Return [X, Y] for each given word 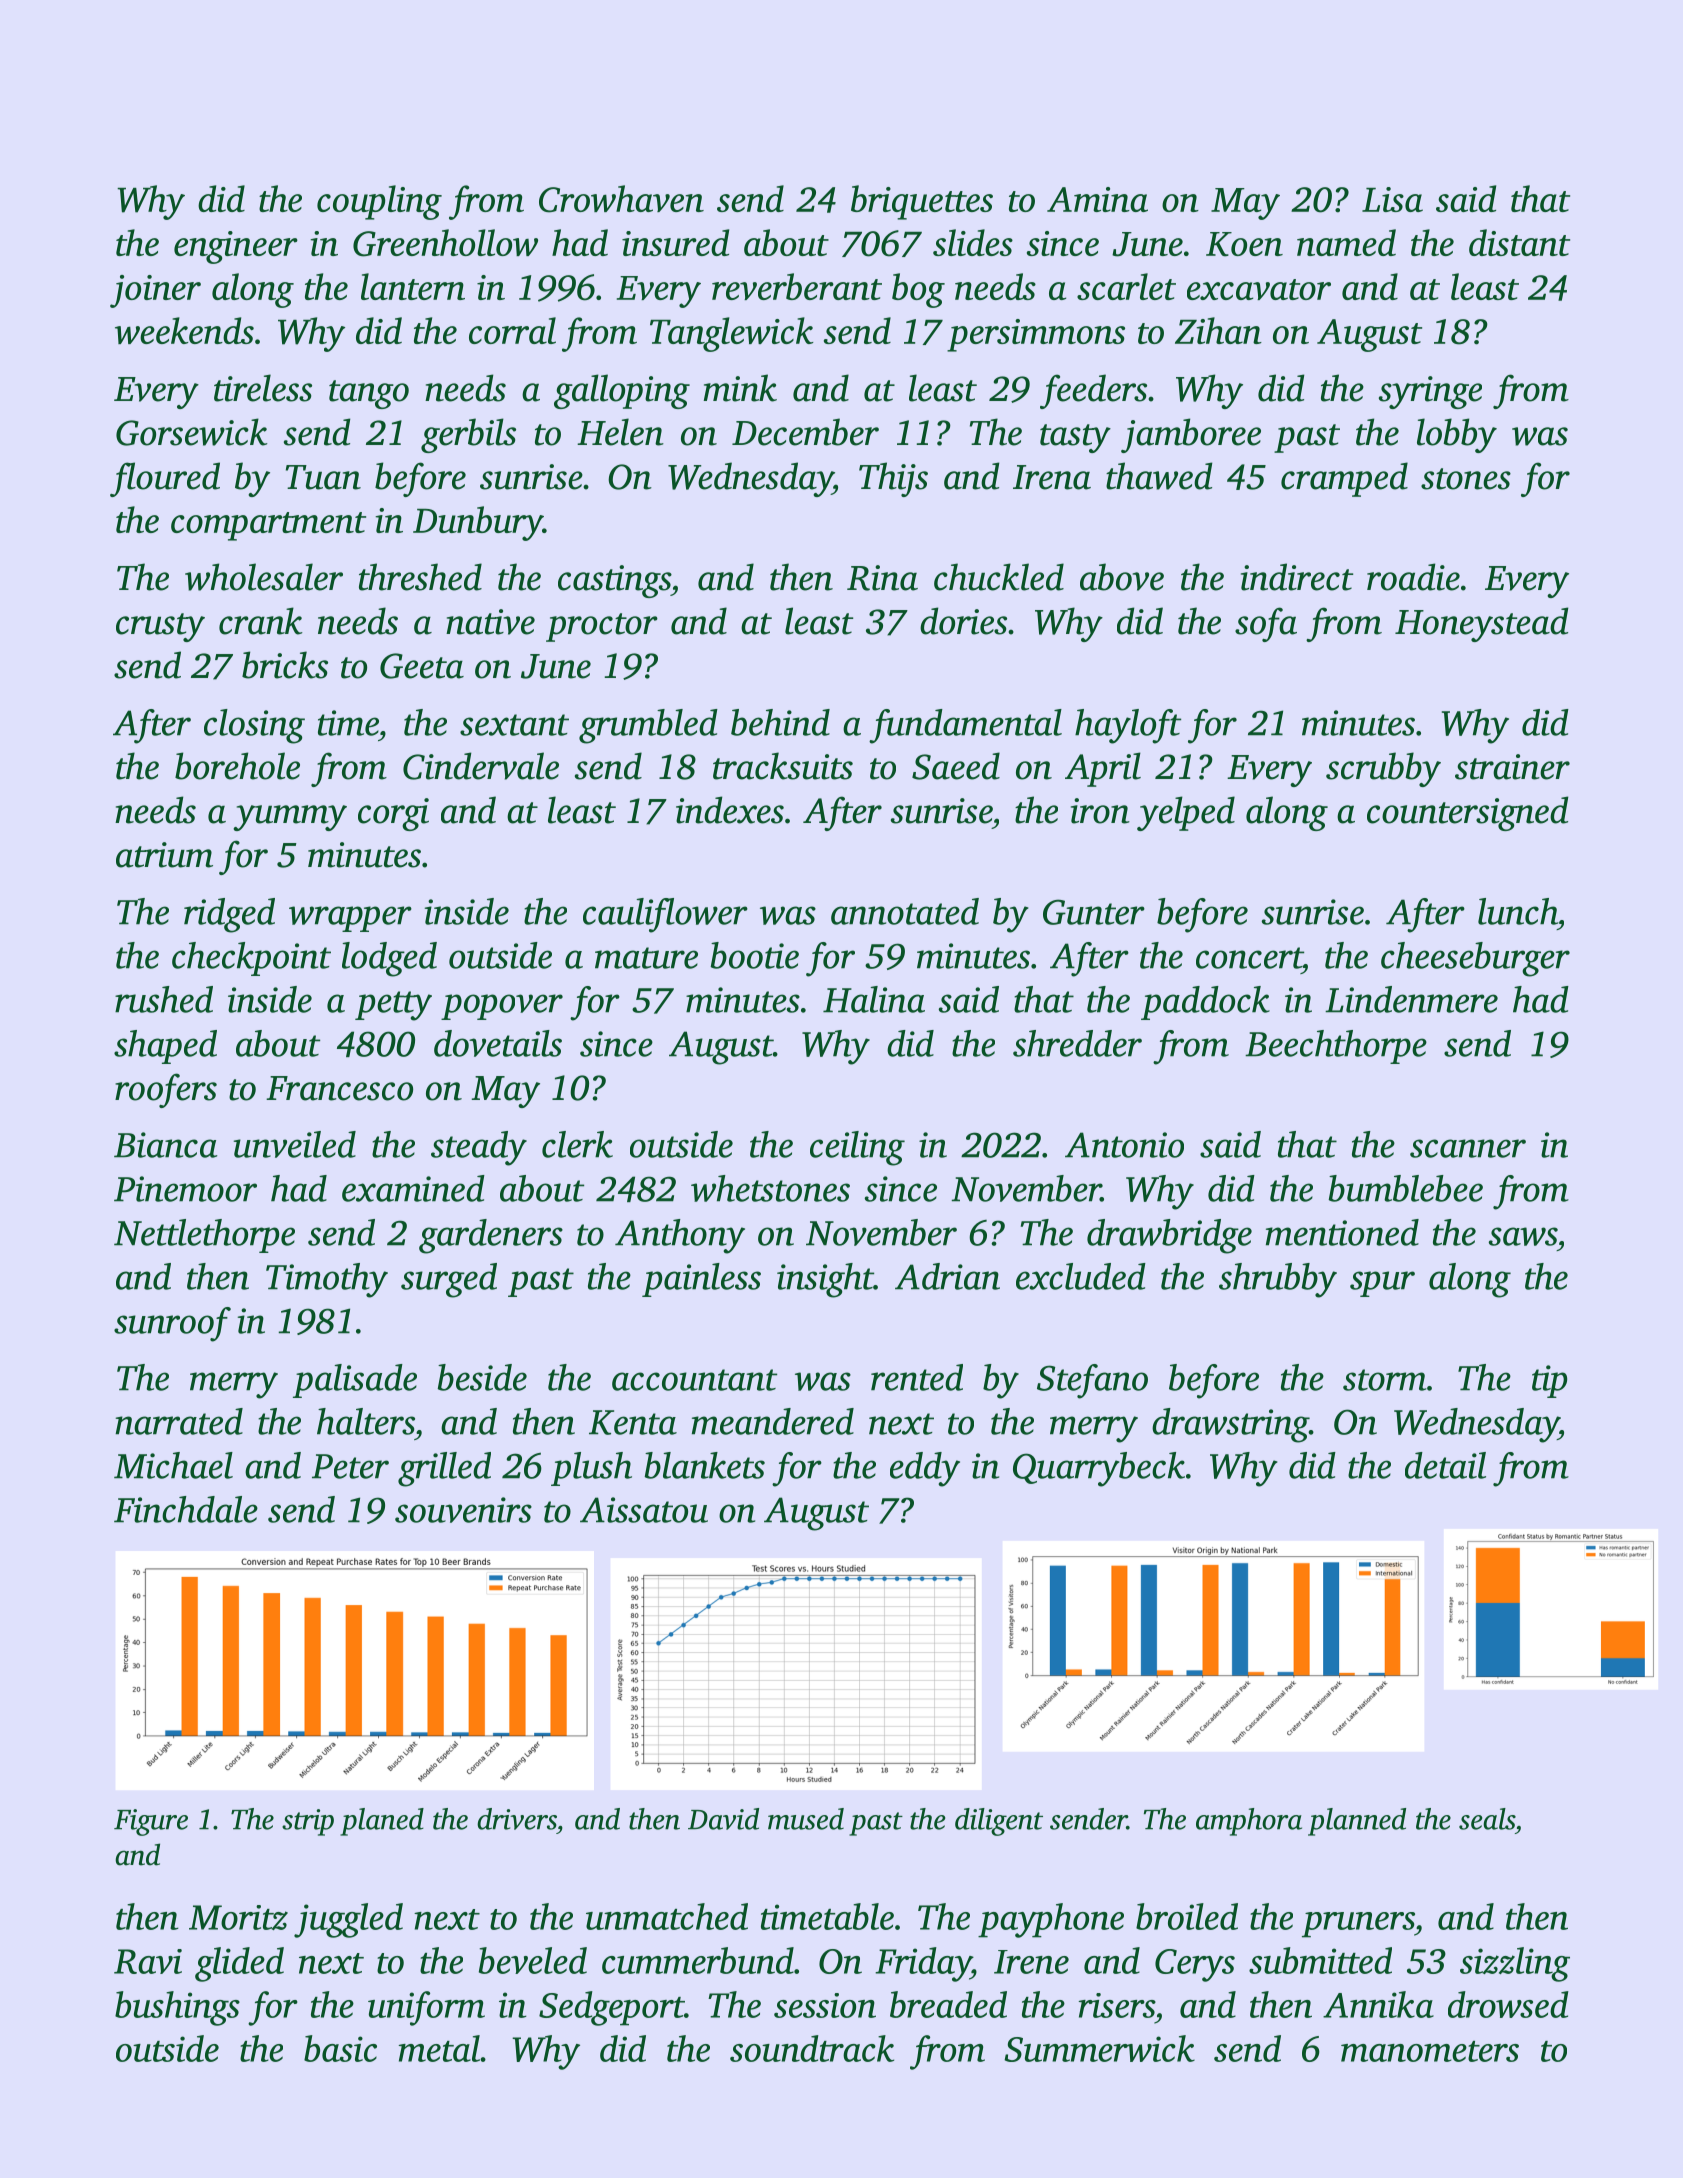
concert [1249, 958]
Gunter [1094, 912]
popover [502, 1007]
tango [369, 394]
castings [614, 581]
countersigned [1468, 813]
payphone [1051, 1920]
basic [340, 2048]
